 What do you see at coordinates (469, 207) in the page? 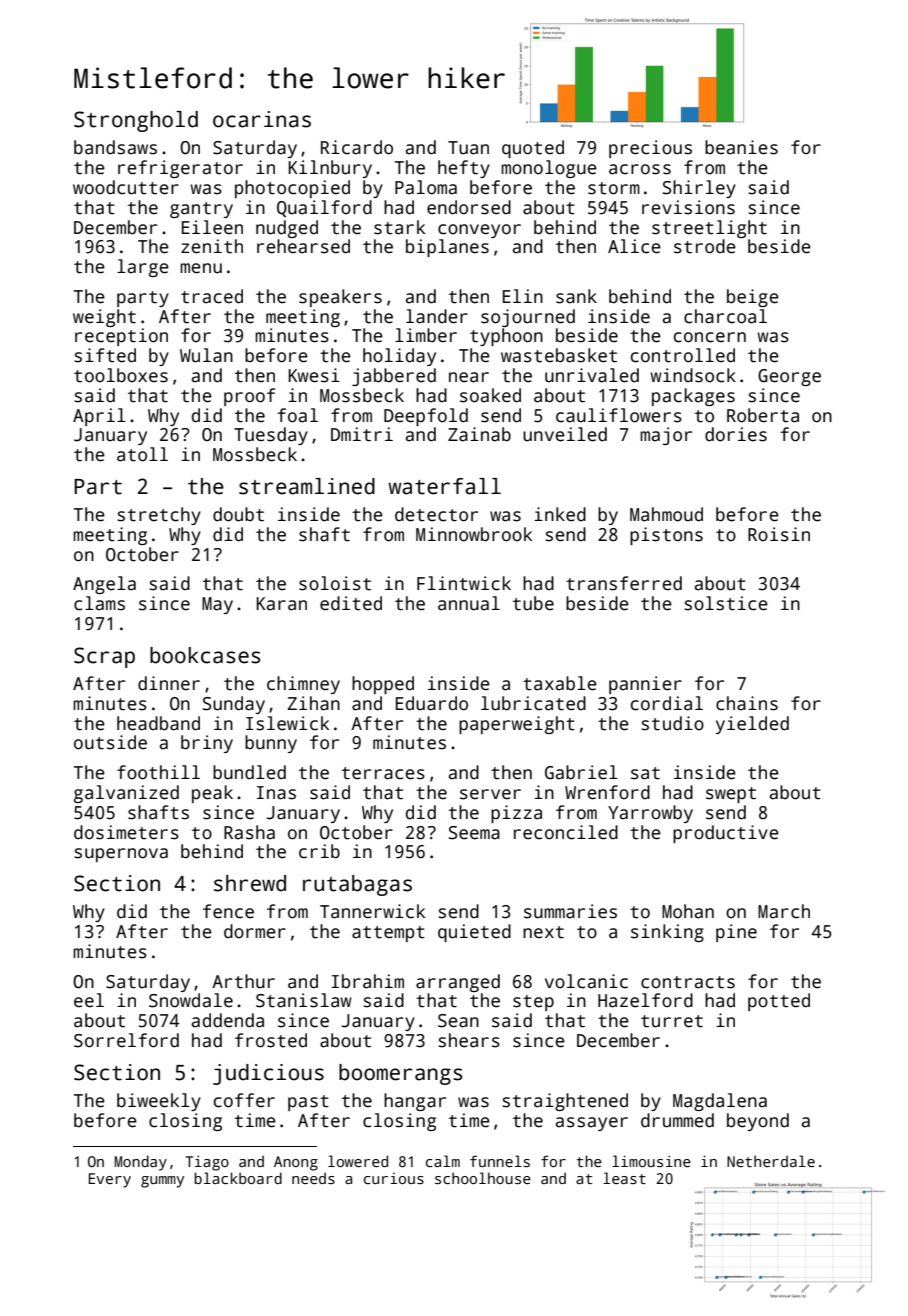
I see `endorsed` at bounding box center [469, 207].
